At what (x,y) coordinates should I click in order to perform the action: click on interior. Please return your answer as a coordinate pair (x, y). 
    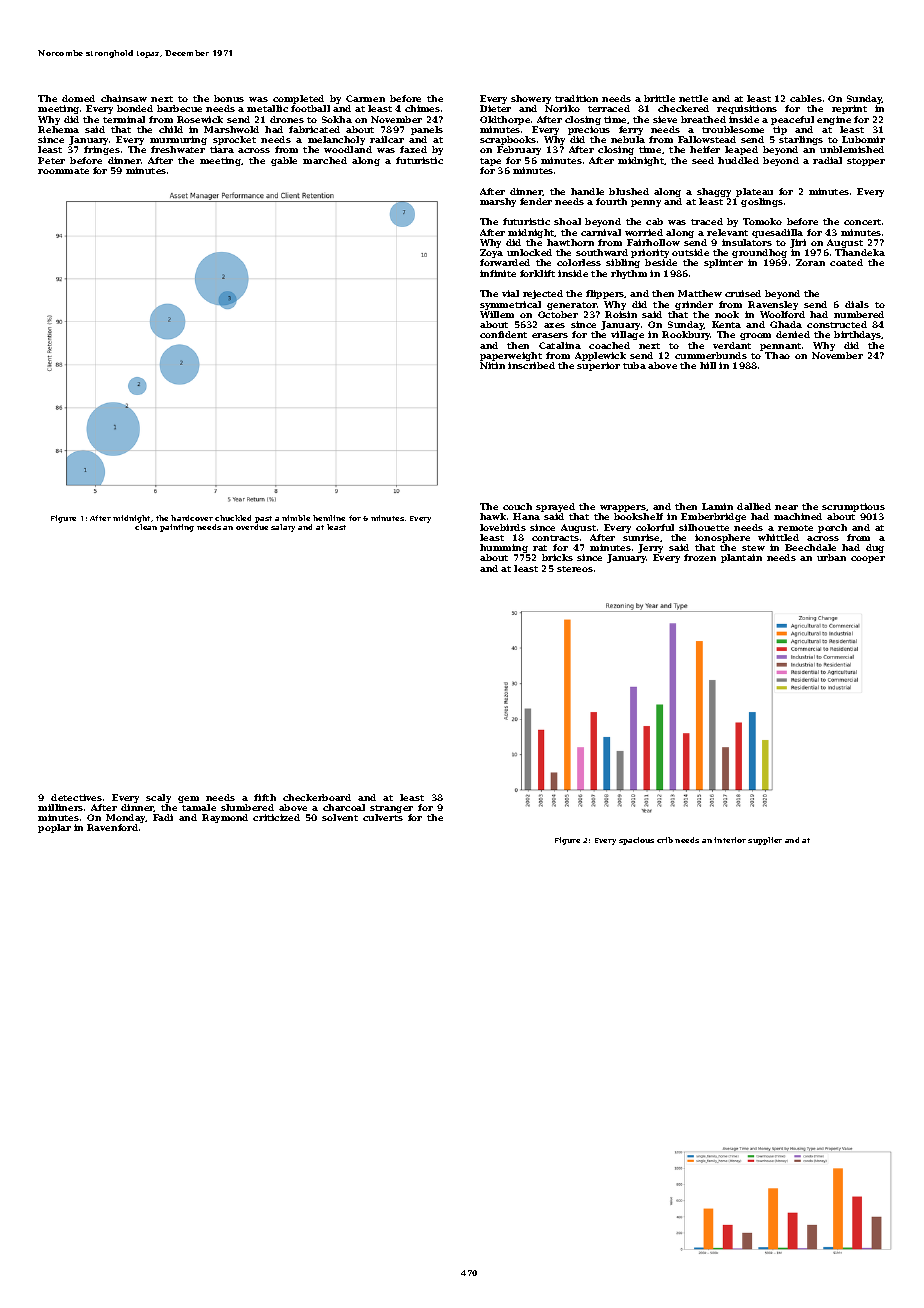
    Looking at the image, I should click on (730, 840).
